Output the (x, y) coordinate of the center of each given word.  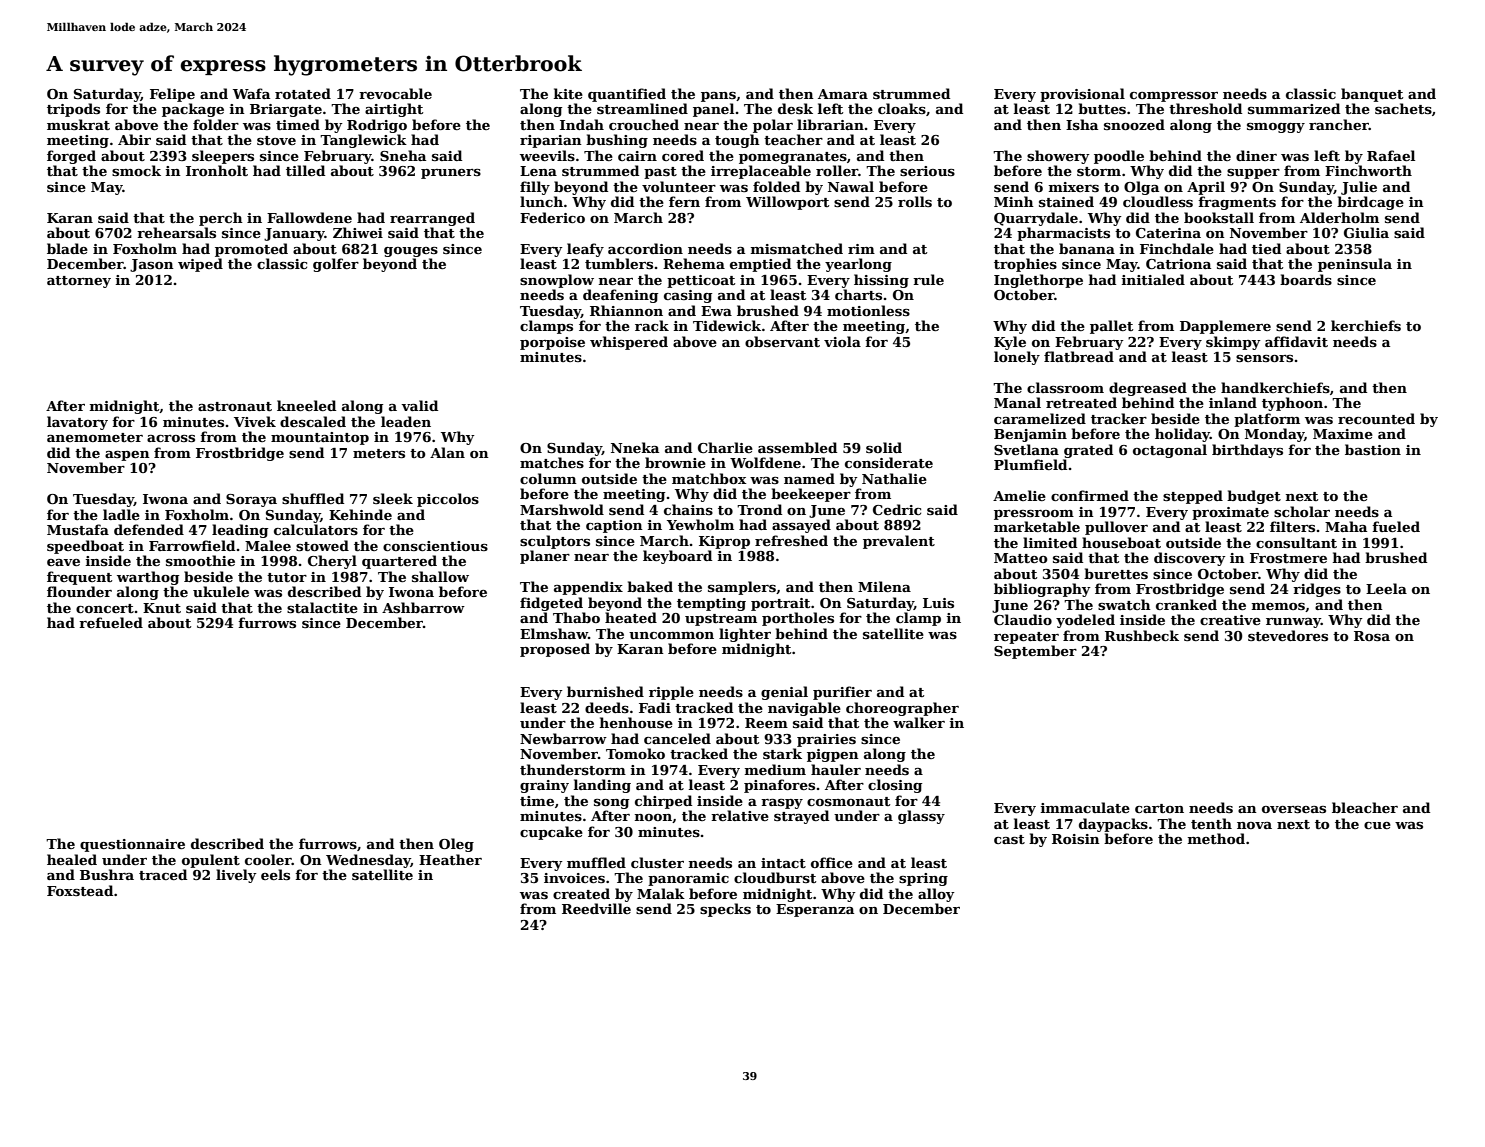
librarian (830, 124)
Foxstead (80, 890)
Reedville (596, 908)
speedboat (85, 547)
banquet (1372, 95)
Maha (1346, 526)
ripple (671, 693)
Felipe (172, 95)
